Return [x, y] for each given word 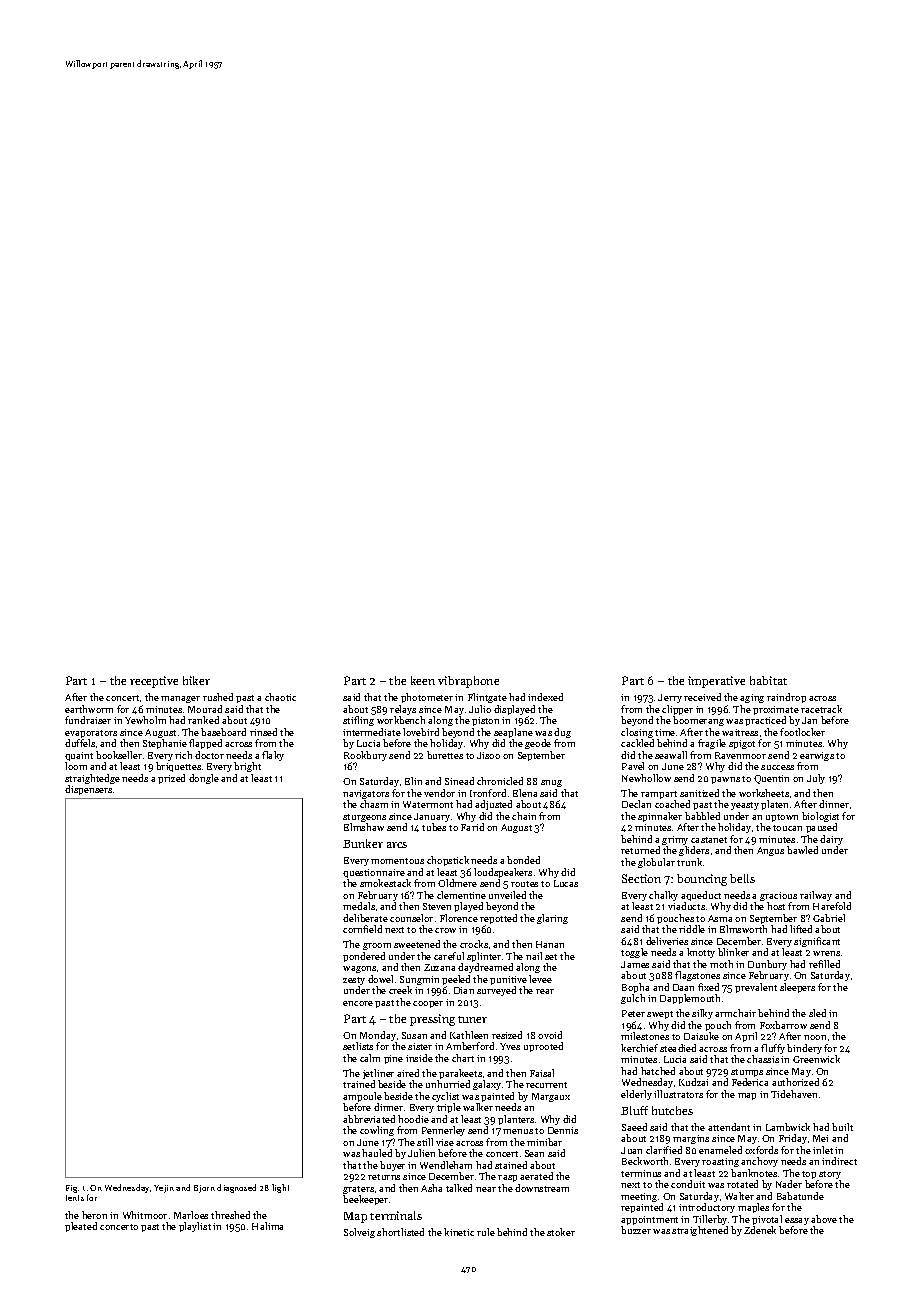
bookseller [119, 755]
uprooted [543, 1047]
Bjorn [204, 1189]
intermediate [372, 732]
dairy [831, 840]
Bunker [363, 843]
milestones [645, 1036]
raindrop [786, 698]
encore [358, 1003]
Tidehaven [794, 1094]
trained [359, 1084]
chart [463, 1058]
